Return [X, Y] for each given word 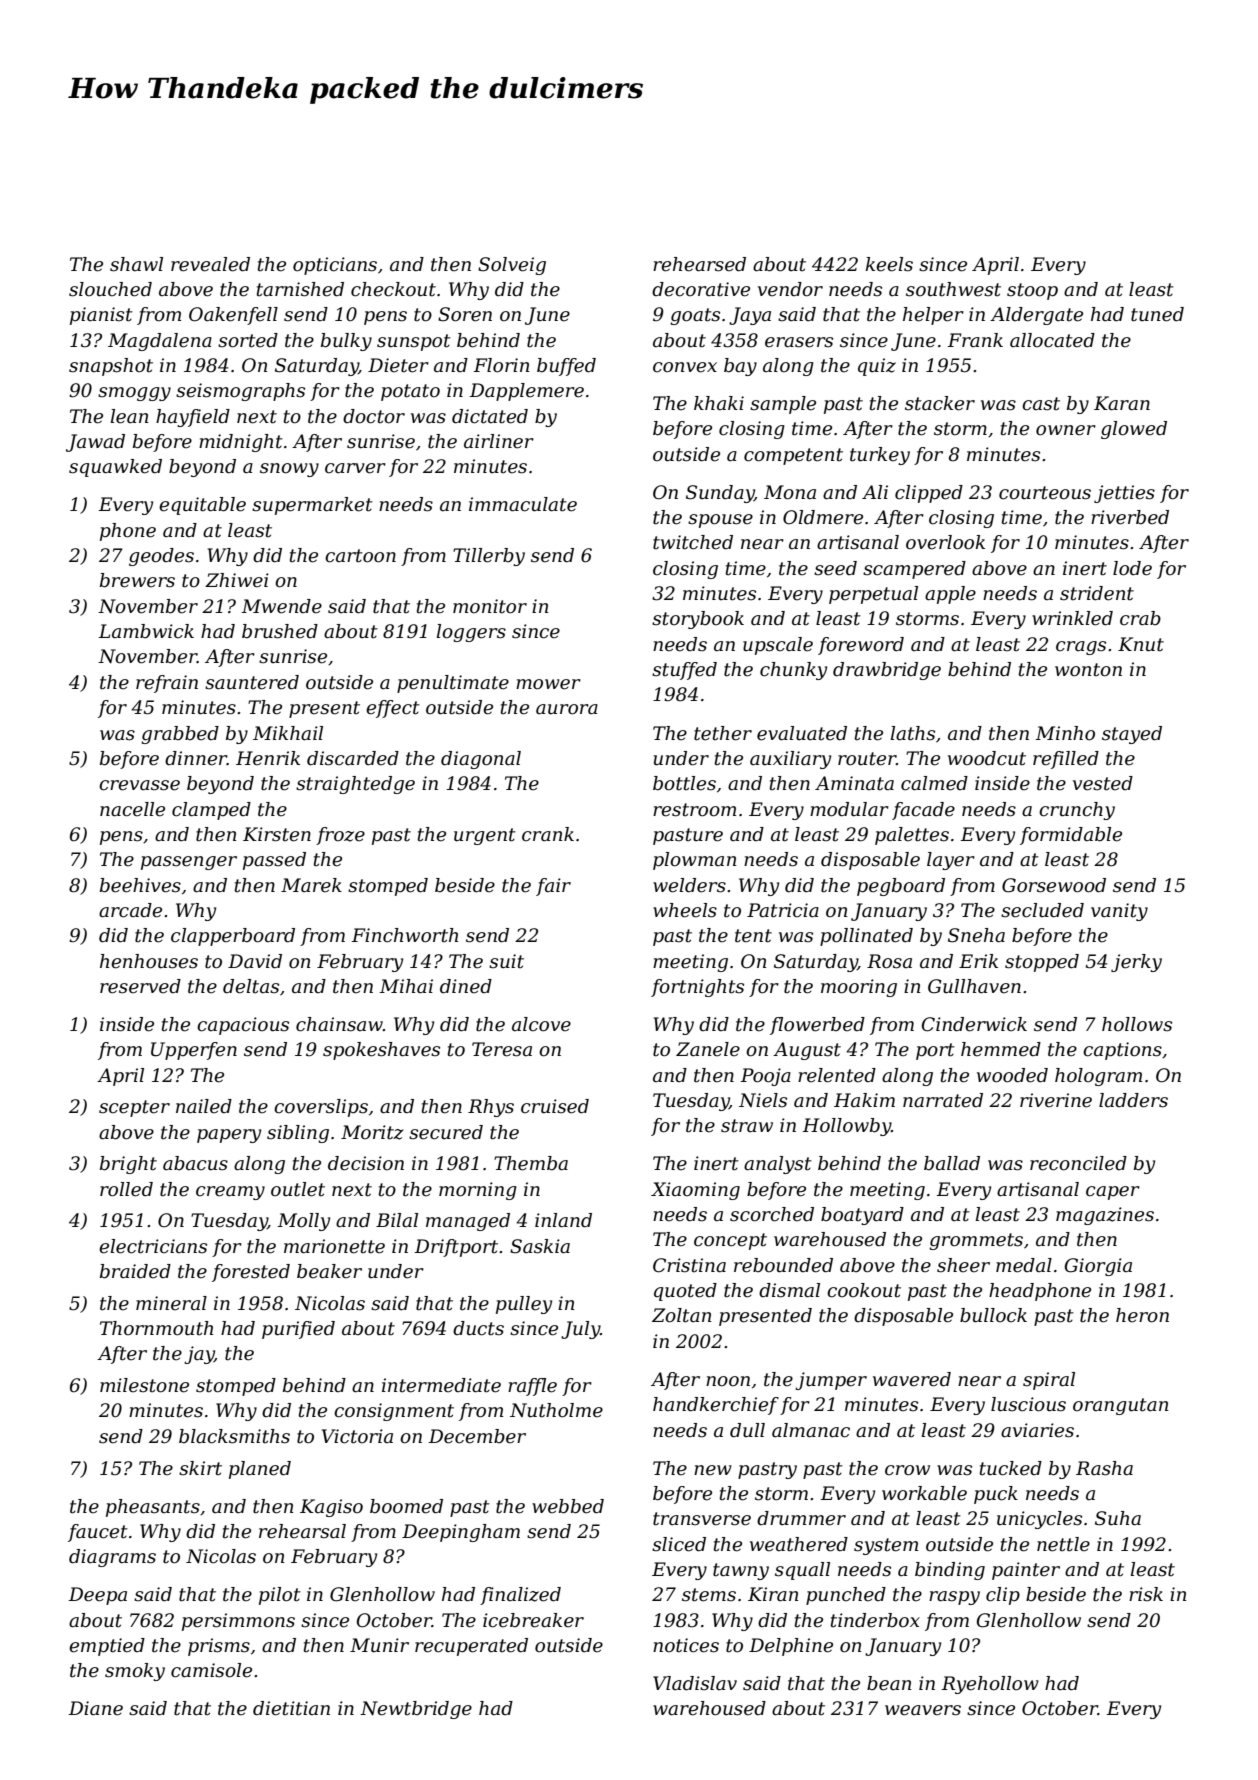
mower [548, 684]
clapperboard [233, 937]
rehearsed [699, 264]
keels [889, 264]
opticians [335, 266]
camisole [211, 1670]
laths [913, 733]
